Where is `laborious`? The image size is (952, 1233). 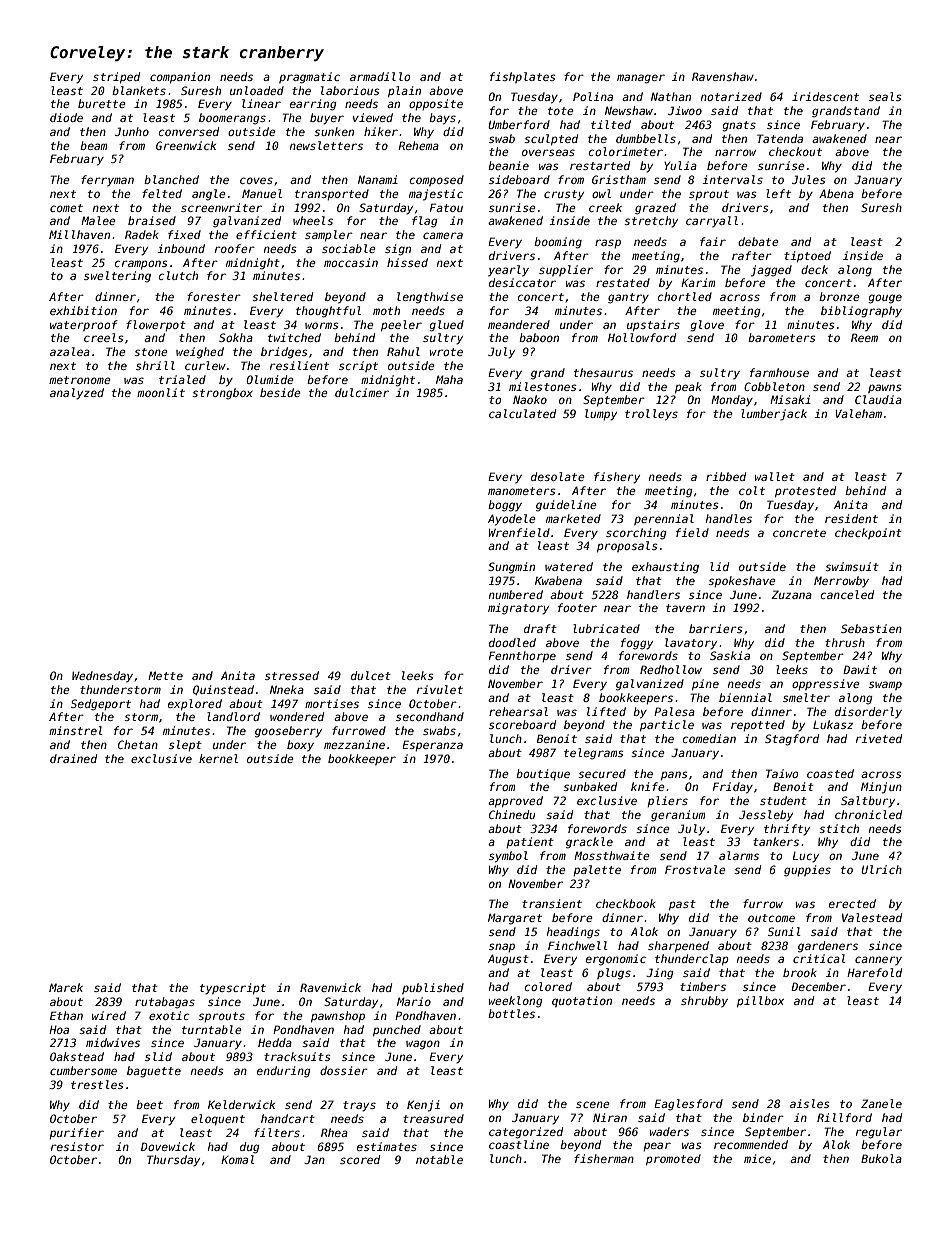 laborious is located at coordinates (350, 90).
